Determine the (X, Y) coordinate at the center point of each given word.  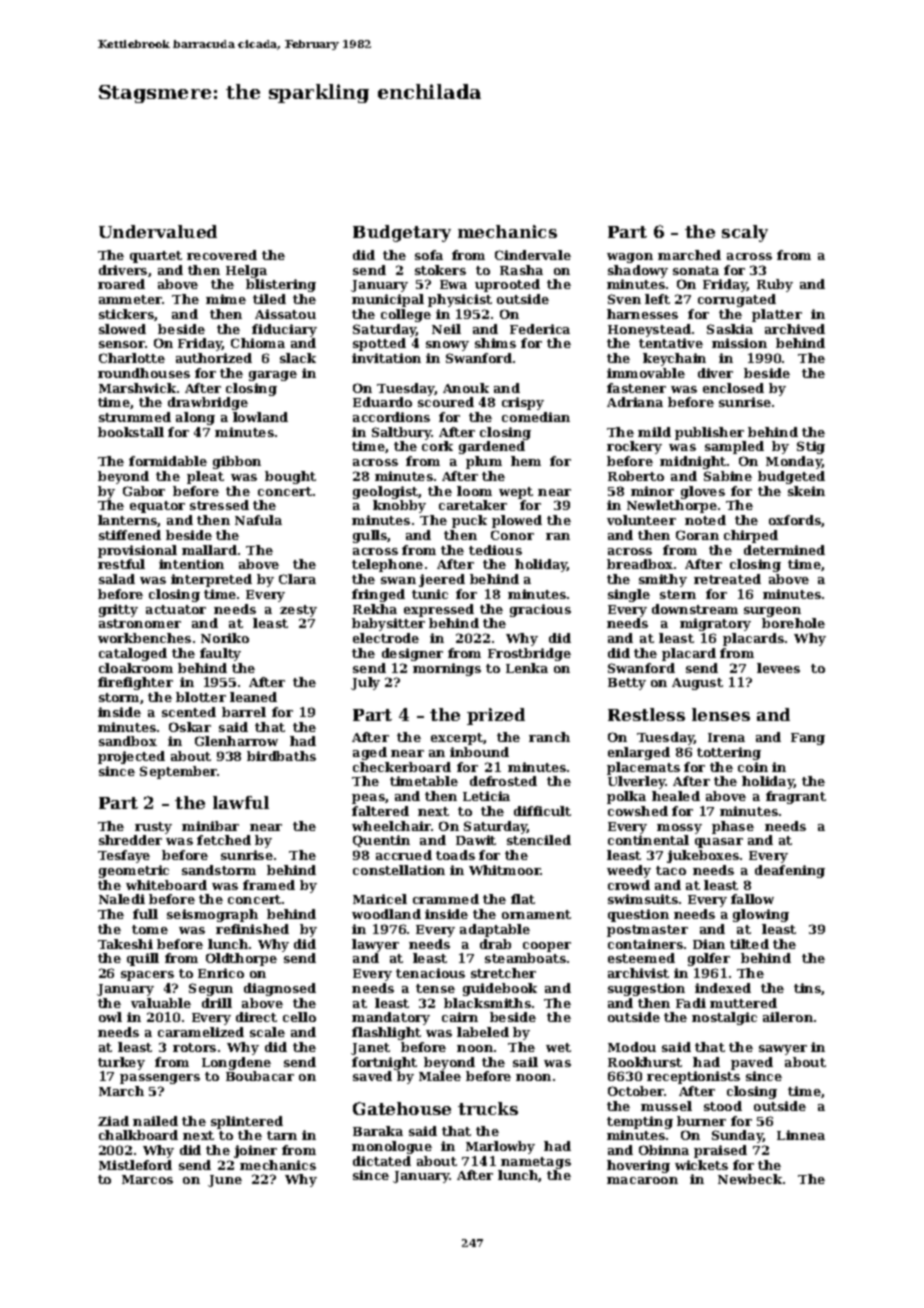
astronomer (140, 623)
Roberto (636, 476)
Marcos (147, 1179)
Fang (808, 739)
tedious (495, 550)
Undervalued (158, 231)
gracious (540, 610)
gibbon (237, 462)
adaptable (495, 930)
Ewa (453, 284)
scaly (745, 233)
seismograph (212, 915)
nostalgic (724, 1018)
